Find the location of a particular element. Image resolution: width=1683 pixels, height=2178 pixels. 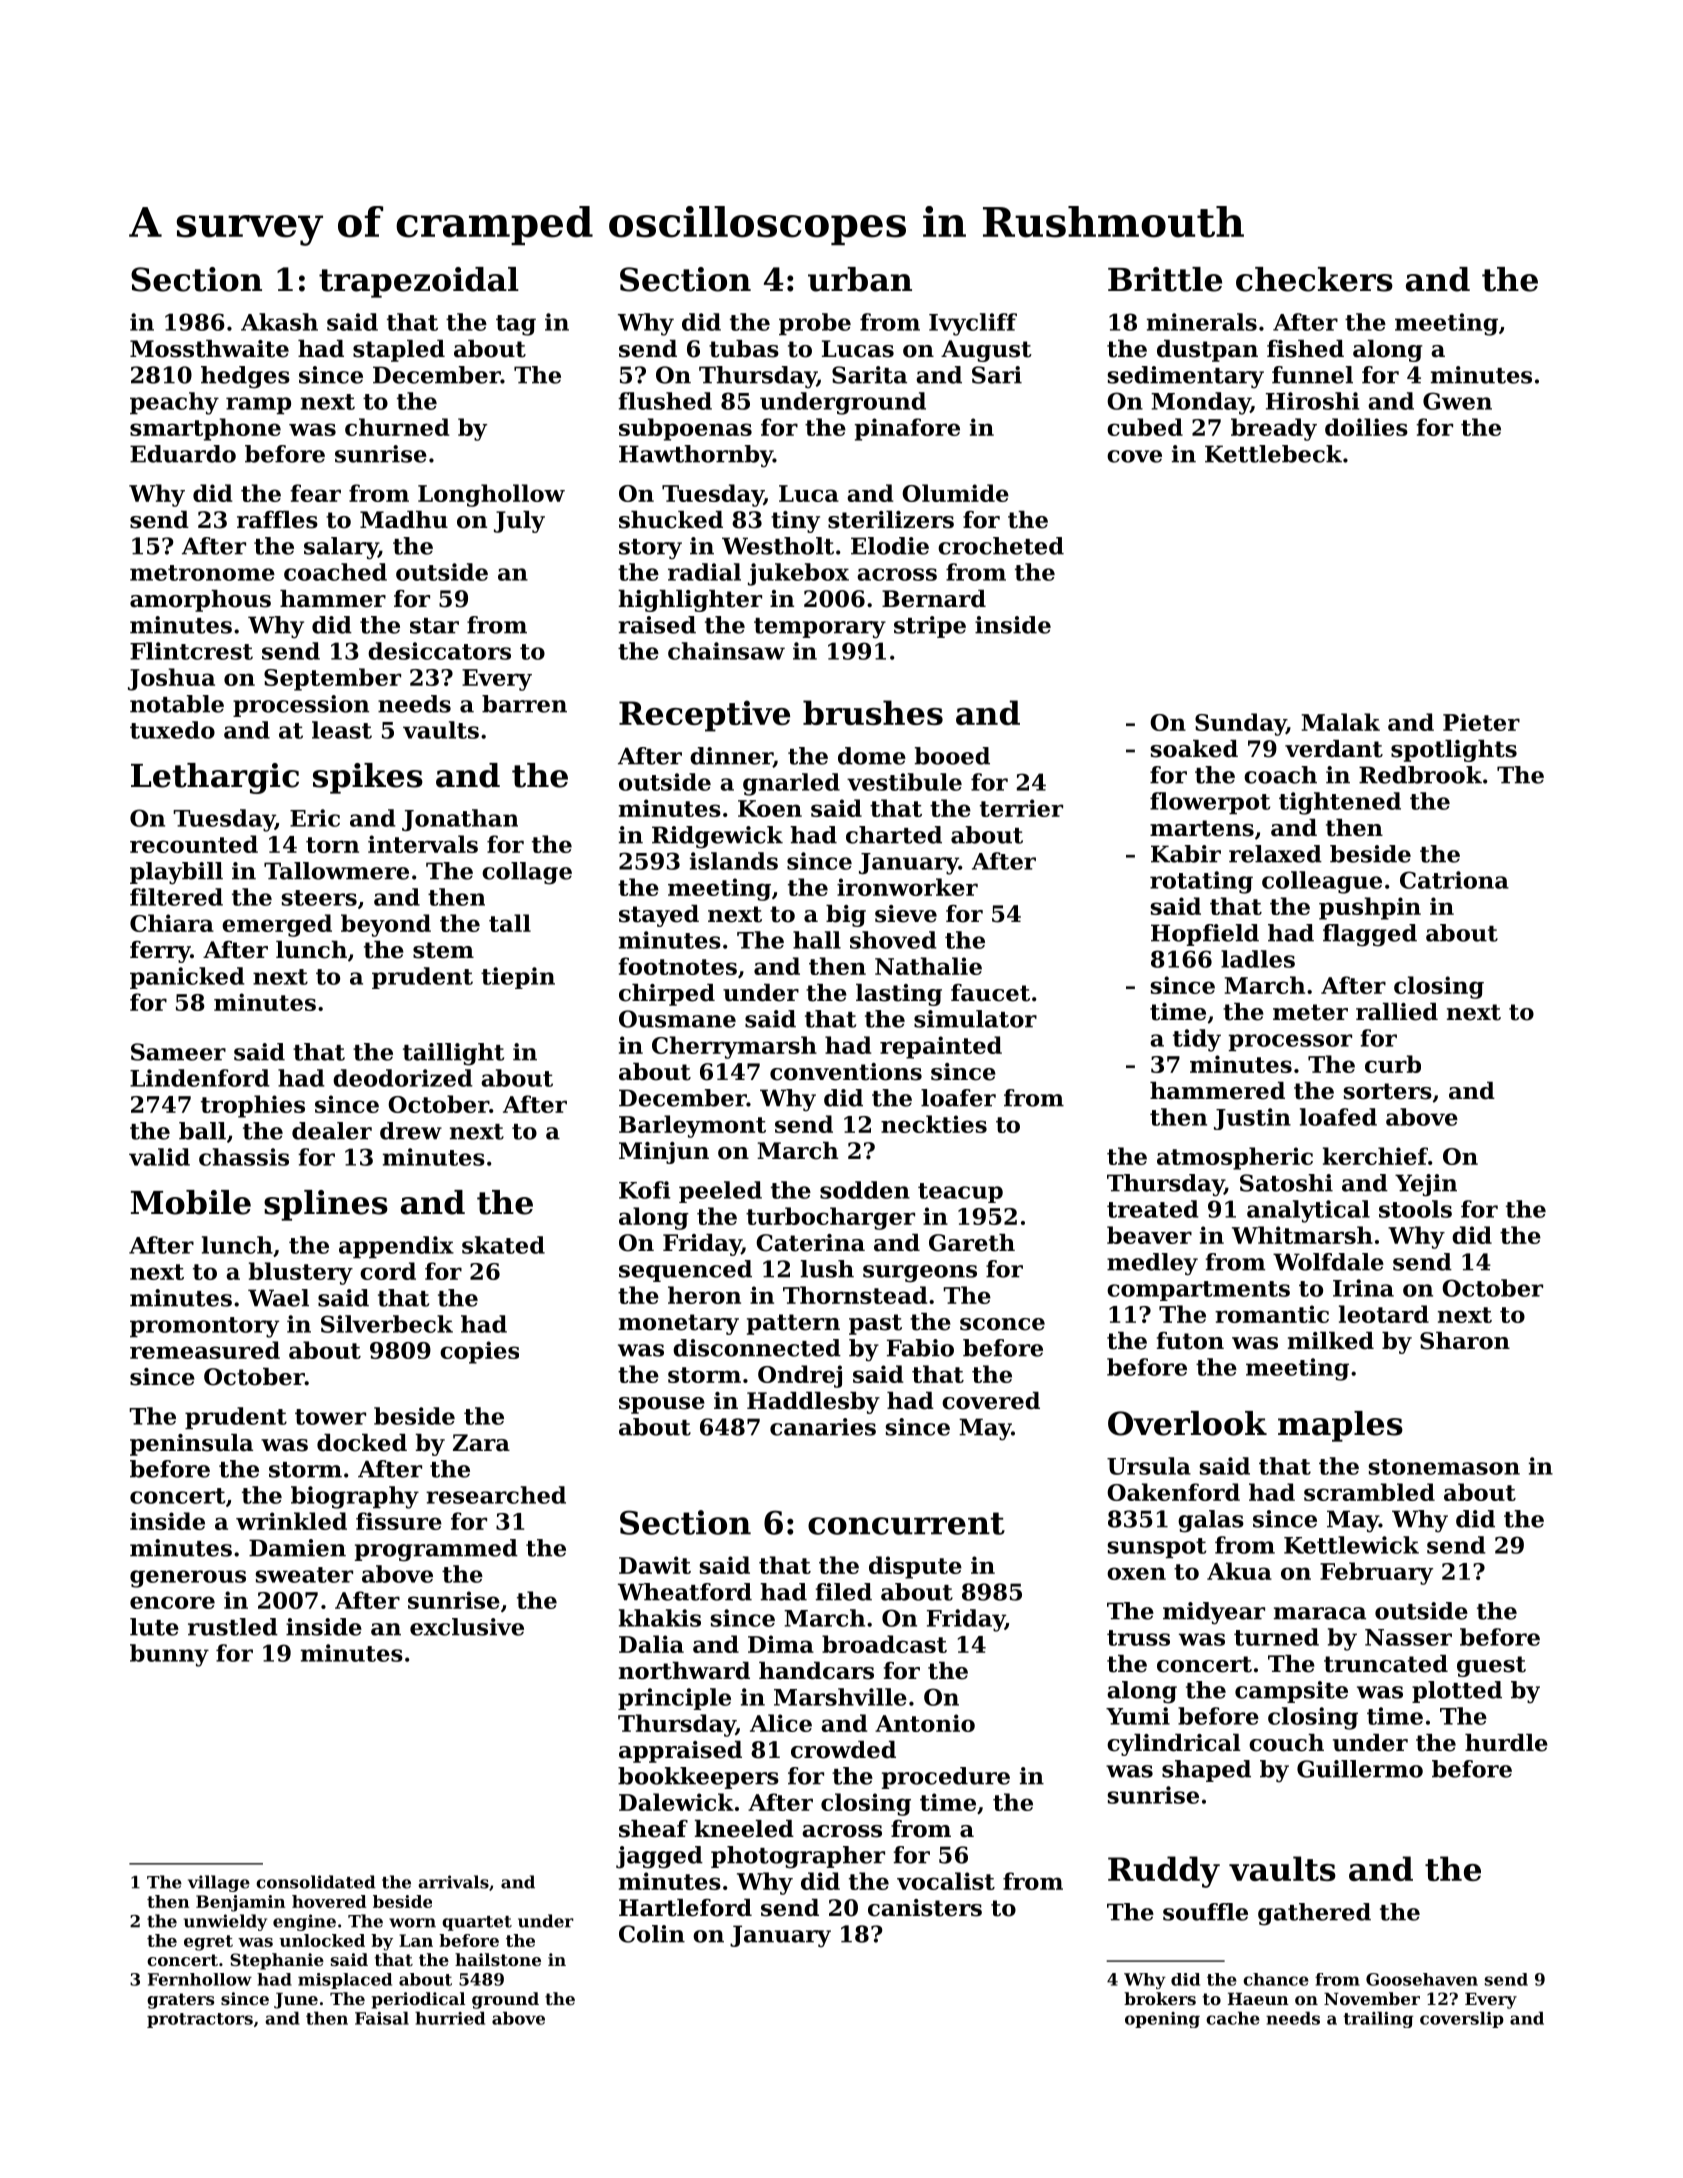

Sameer is located at coordinates (178, 1052).
